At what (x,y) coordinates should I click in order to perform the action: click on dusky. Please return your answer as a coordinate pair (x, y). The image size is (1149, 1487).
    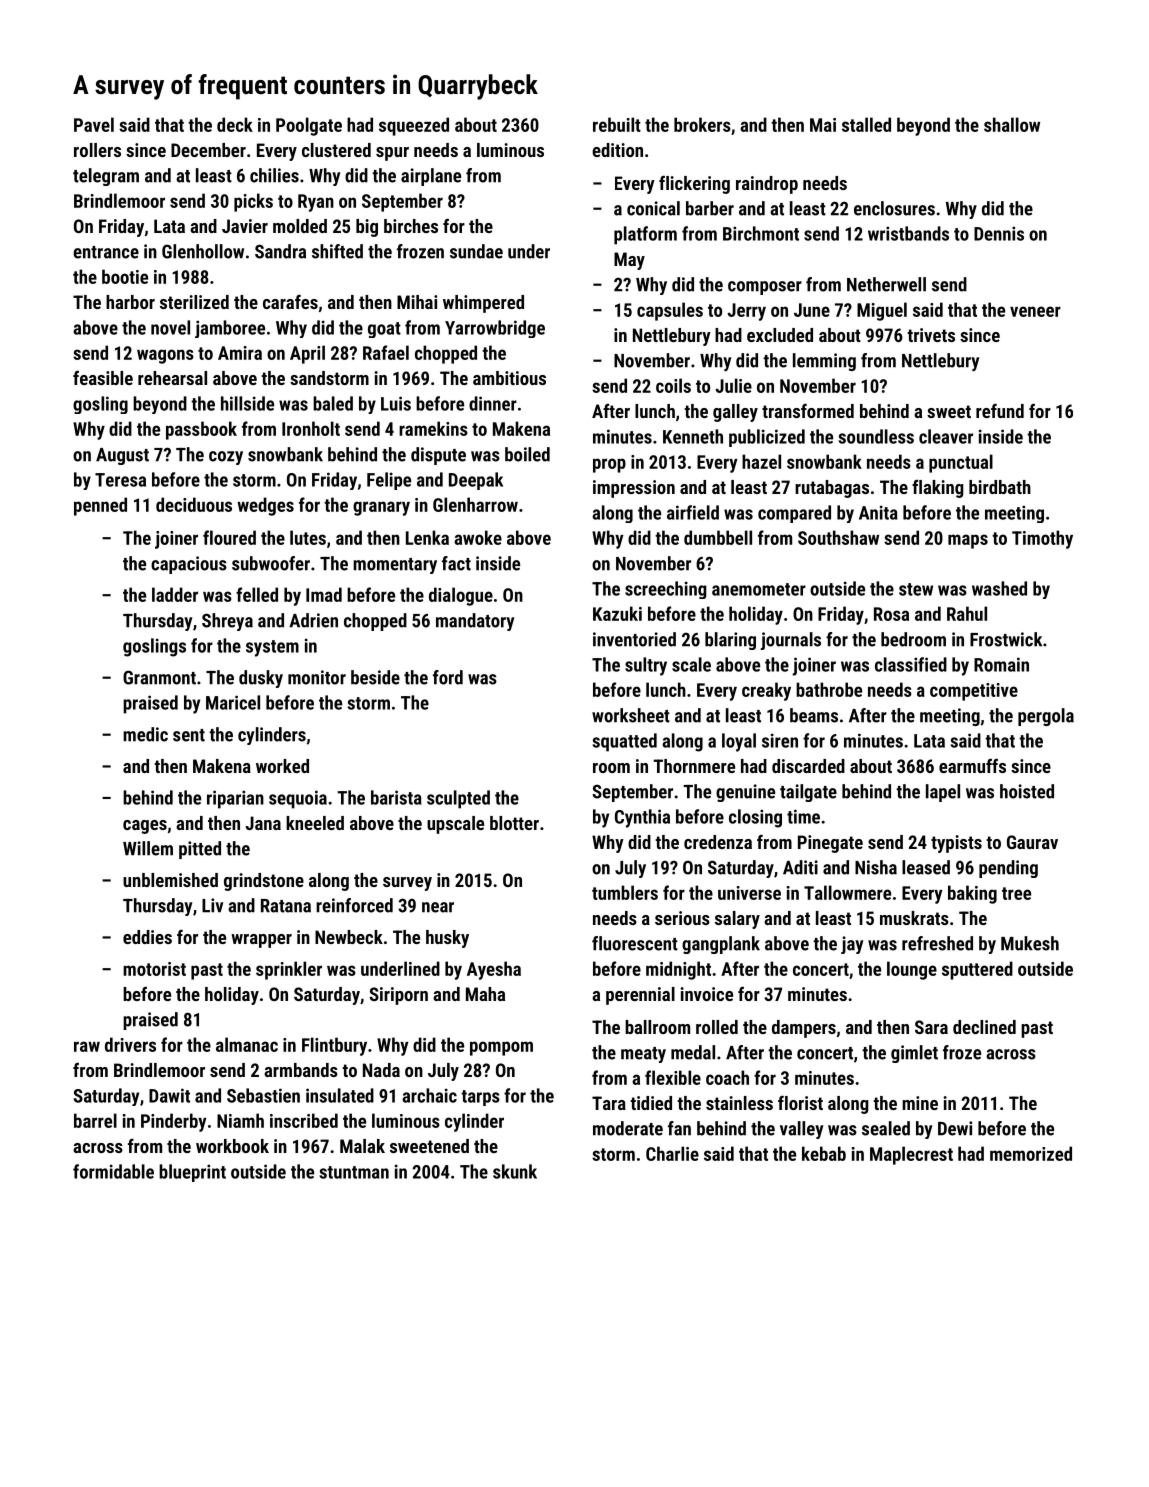
    Looking at the image, I should click on (261, 679).
